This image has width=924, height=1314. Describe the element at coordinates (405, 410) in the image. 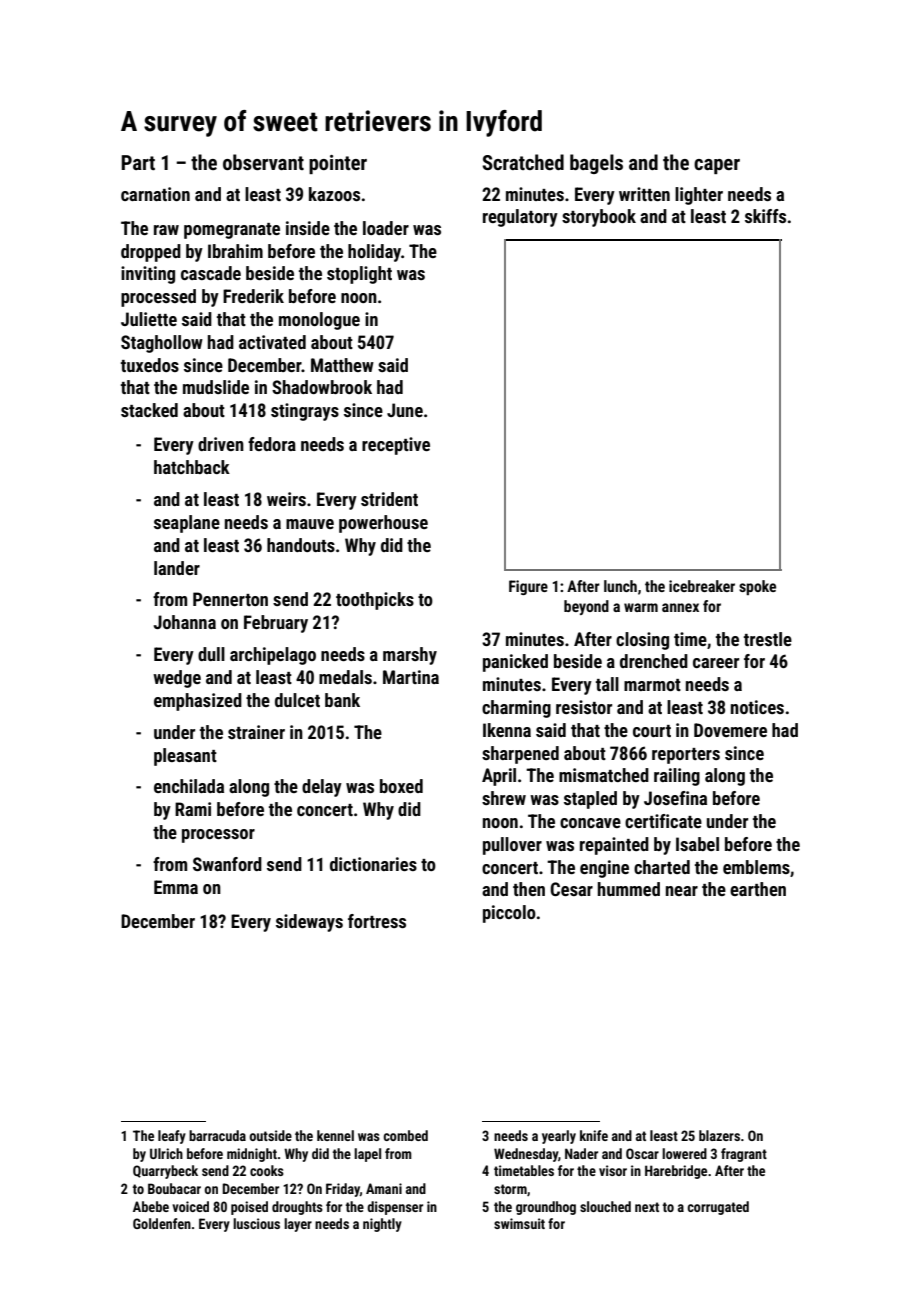

I see `June` at that location.
